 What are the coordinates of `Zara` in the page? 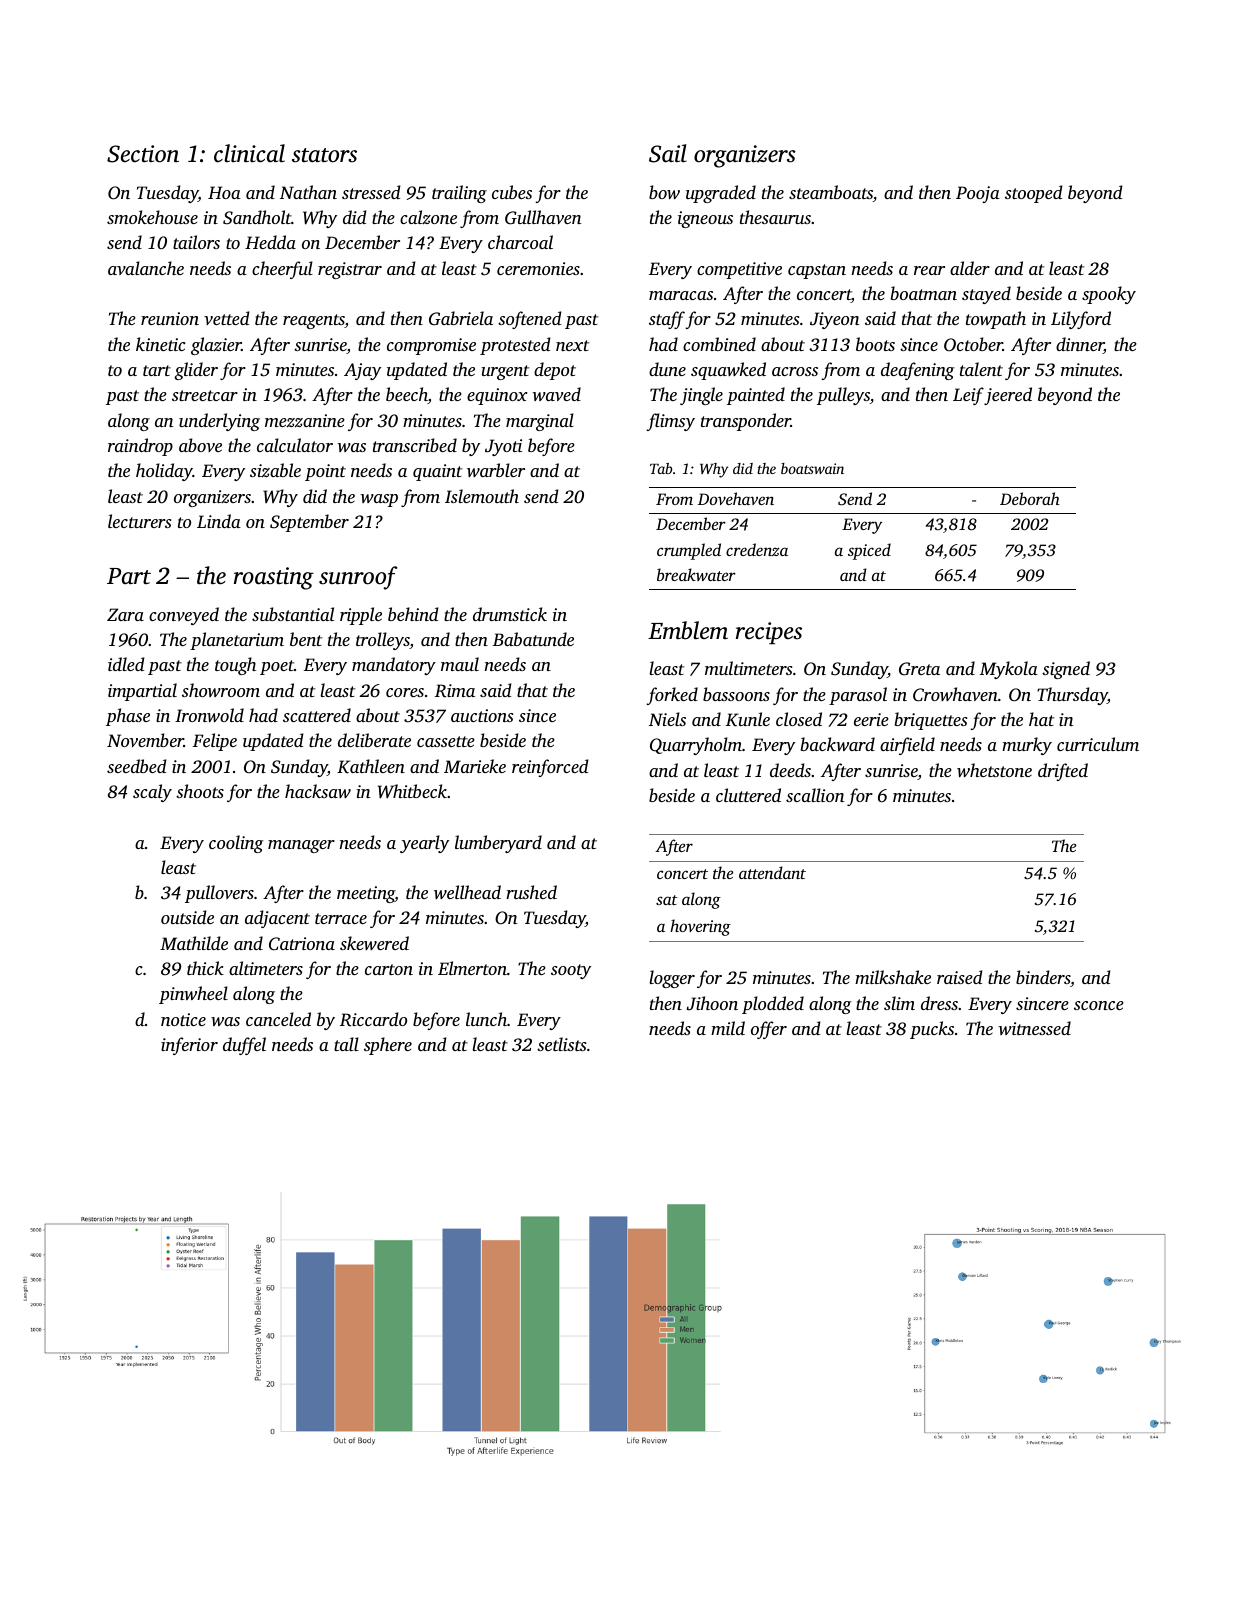 It's located at (125, 614).
